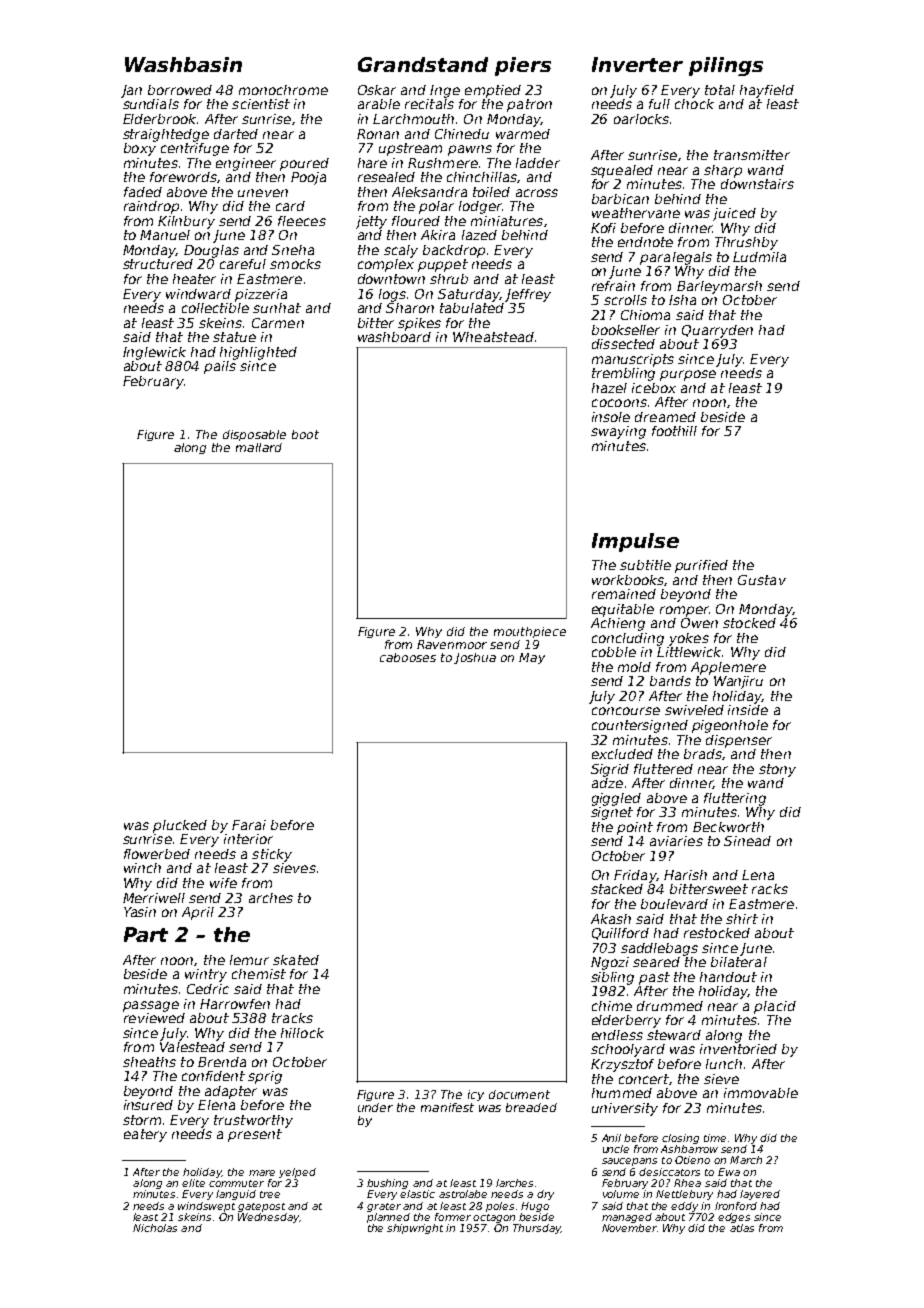 This screenshot has width=924, height=1308. Describe the element at coordinates (611, 417) in the screenshot. I see `insole` at that location.
